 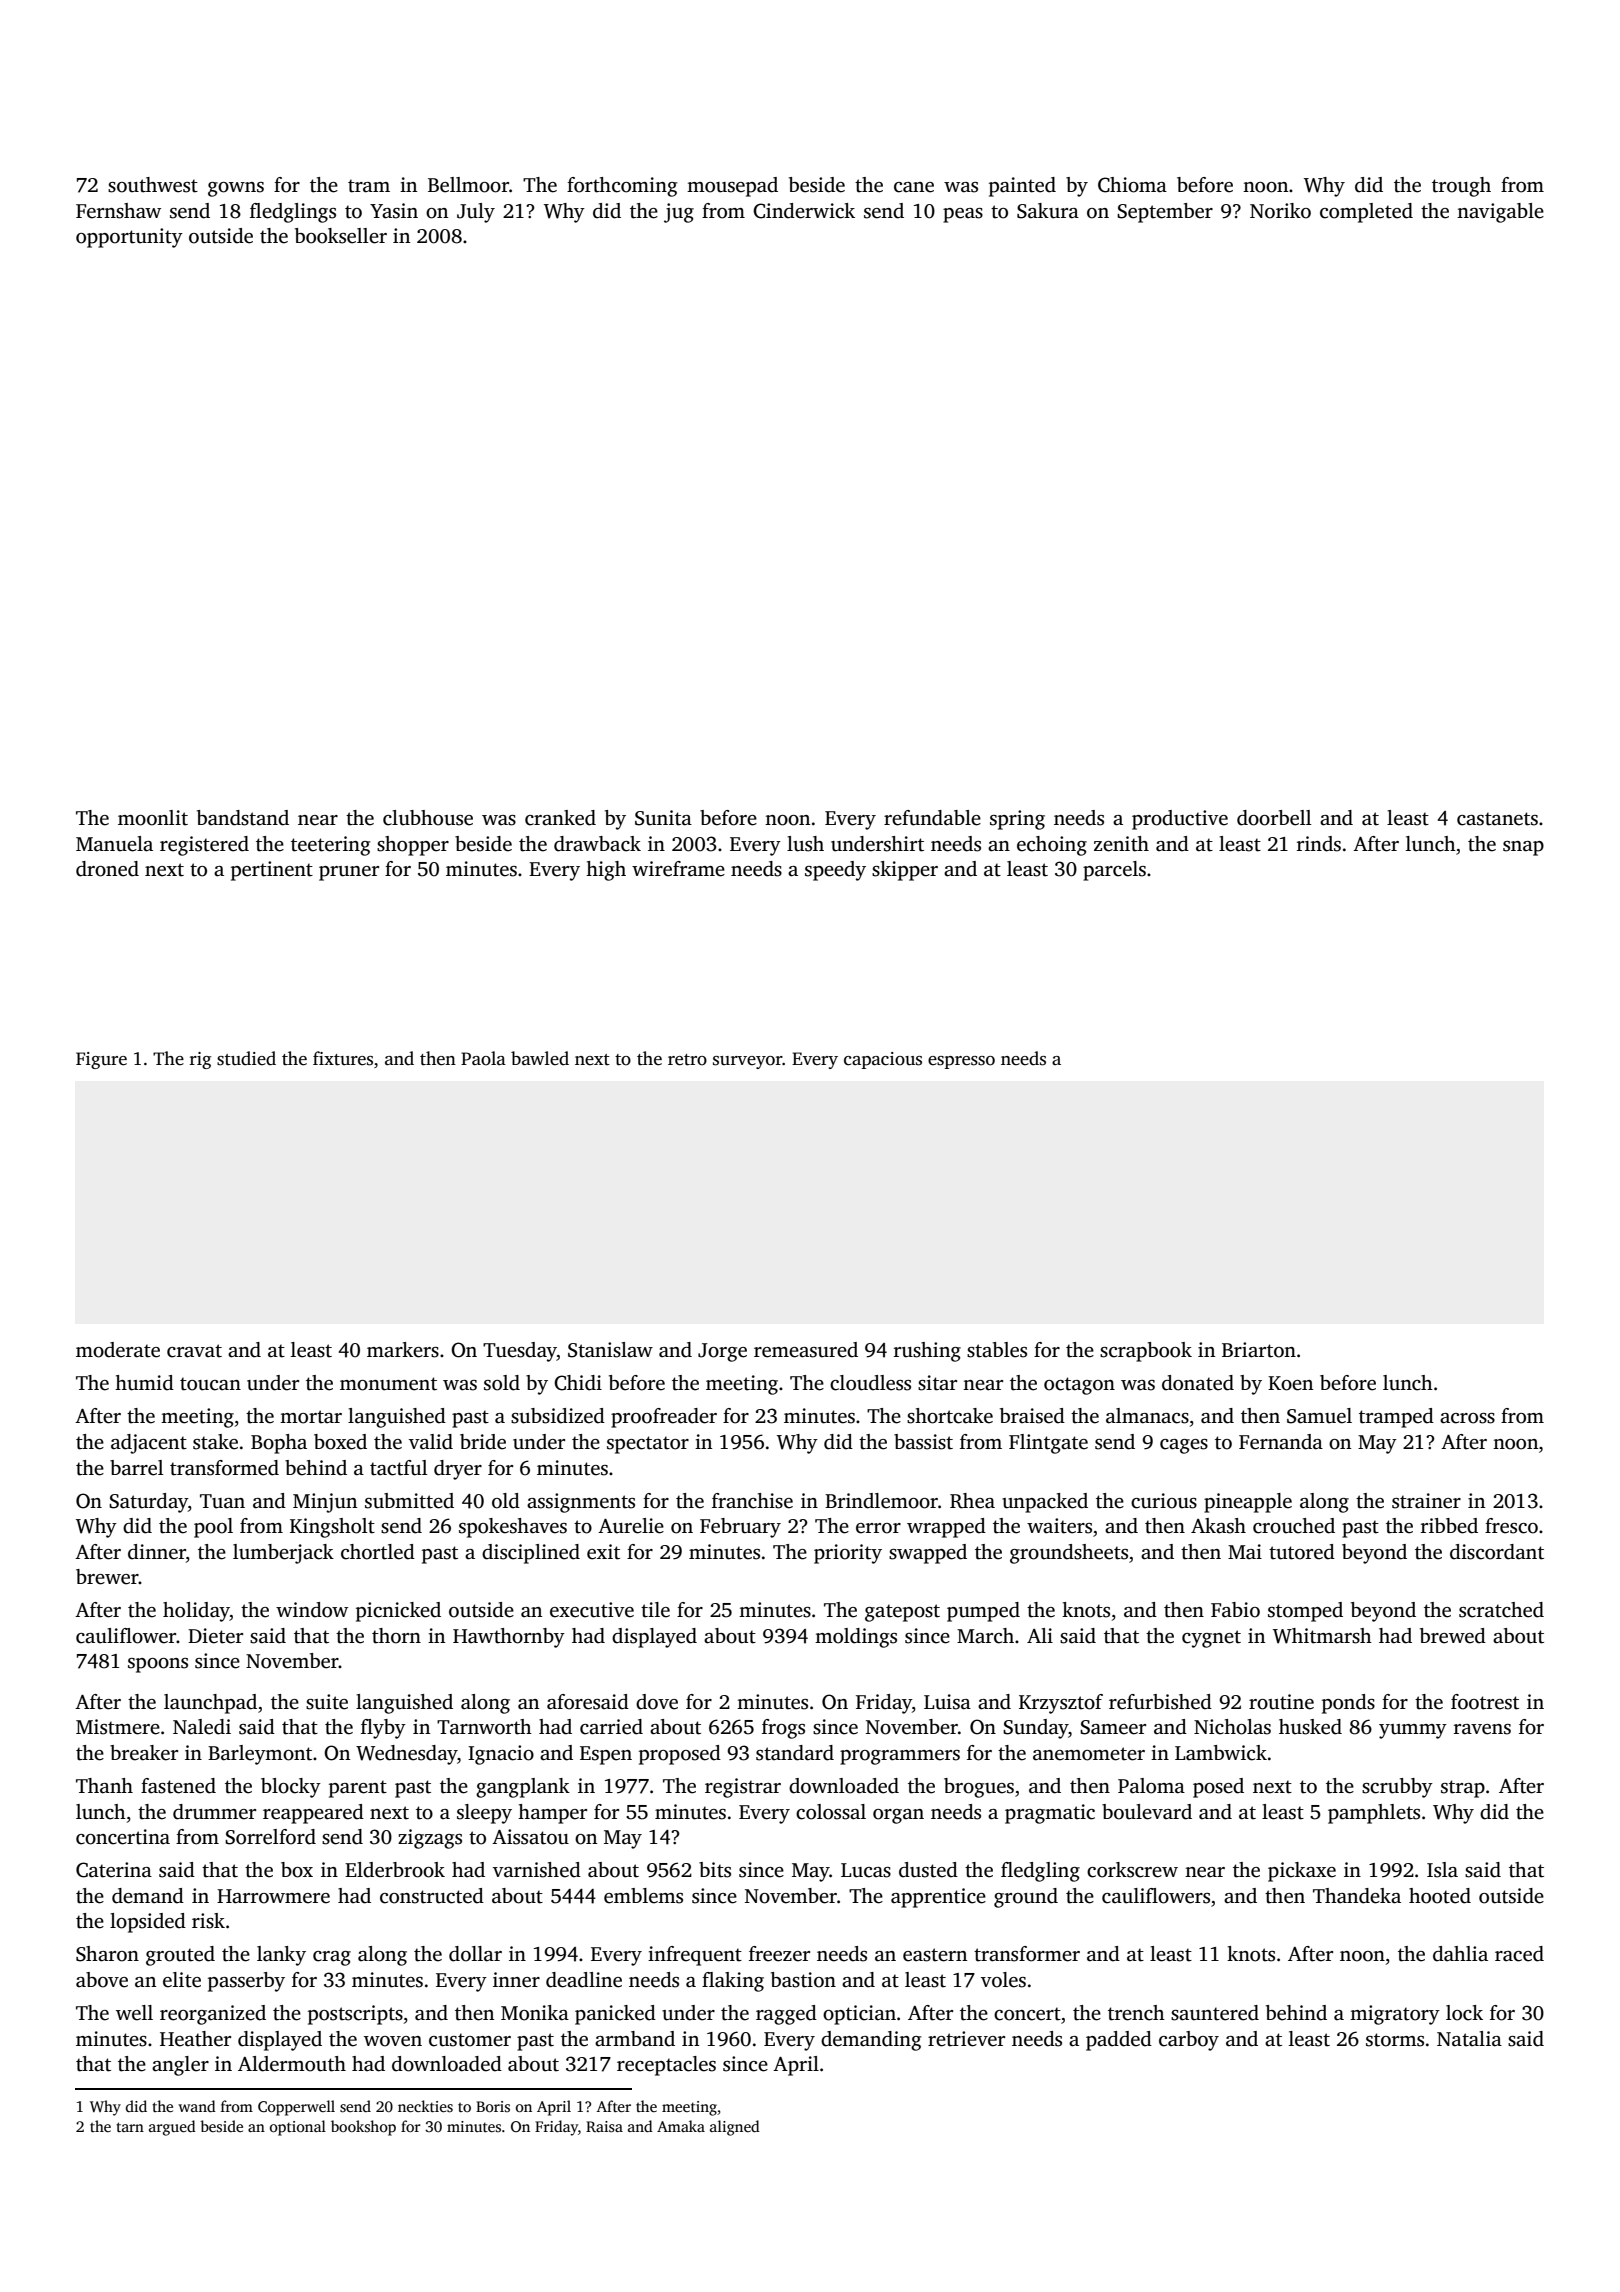 What do you see at coordinates (243, 818) in the screenshot?
I see `bandstand` at bounding box center [243, 818].
